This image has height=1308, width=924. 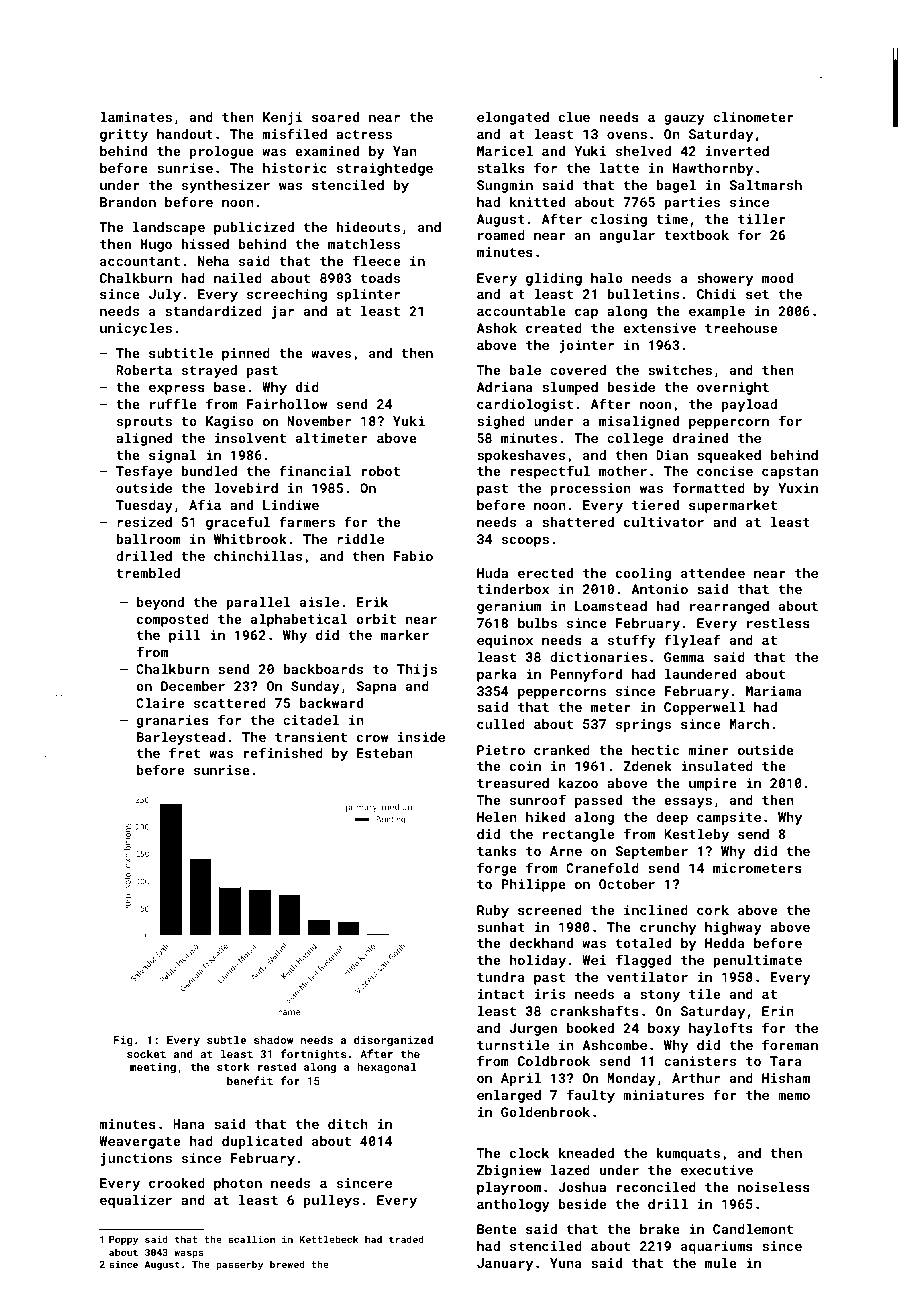 What do you see at coordinates (554, 1061) in the image?
I see `Coldbrook` at bounding box center [554, 1061].
